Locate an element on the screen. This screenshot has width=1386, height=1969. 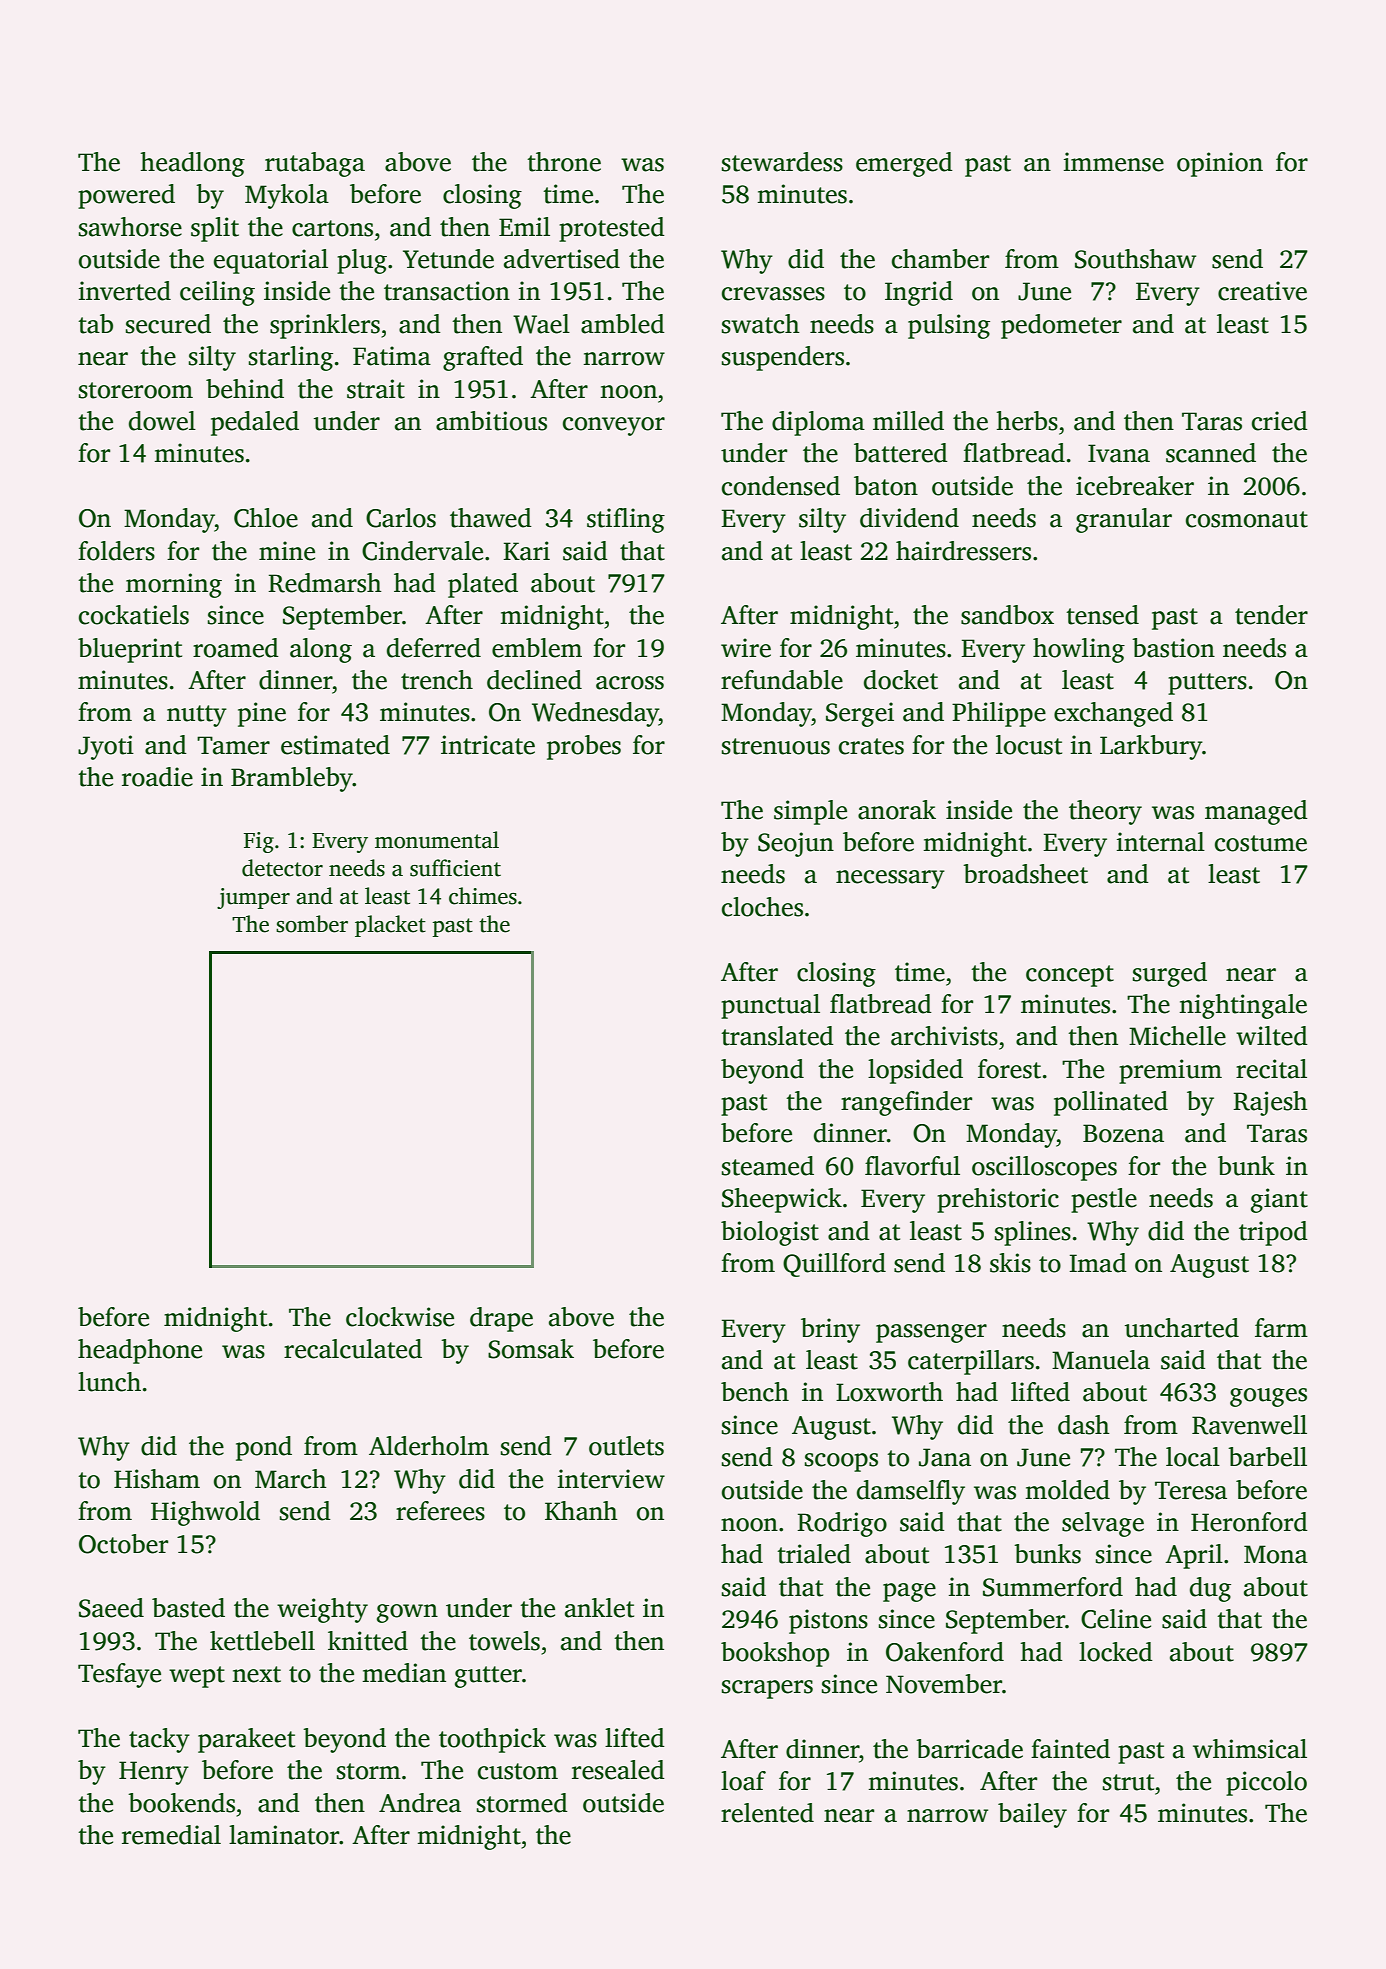
lopsided is located at coordinates (915, 1071).
